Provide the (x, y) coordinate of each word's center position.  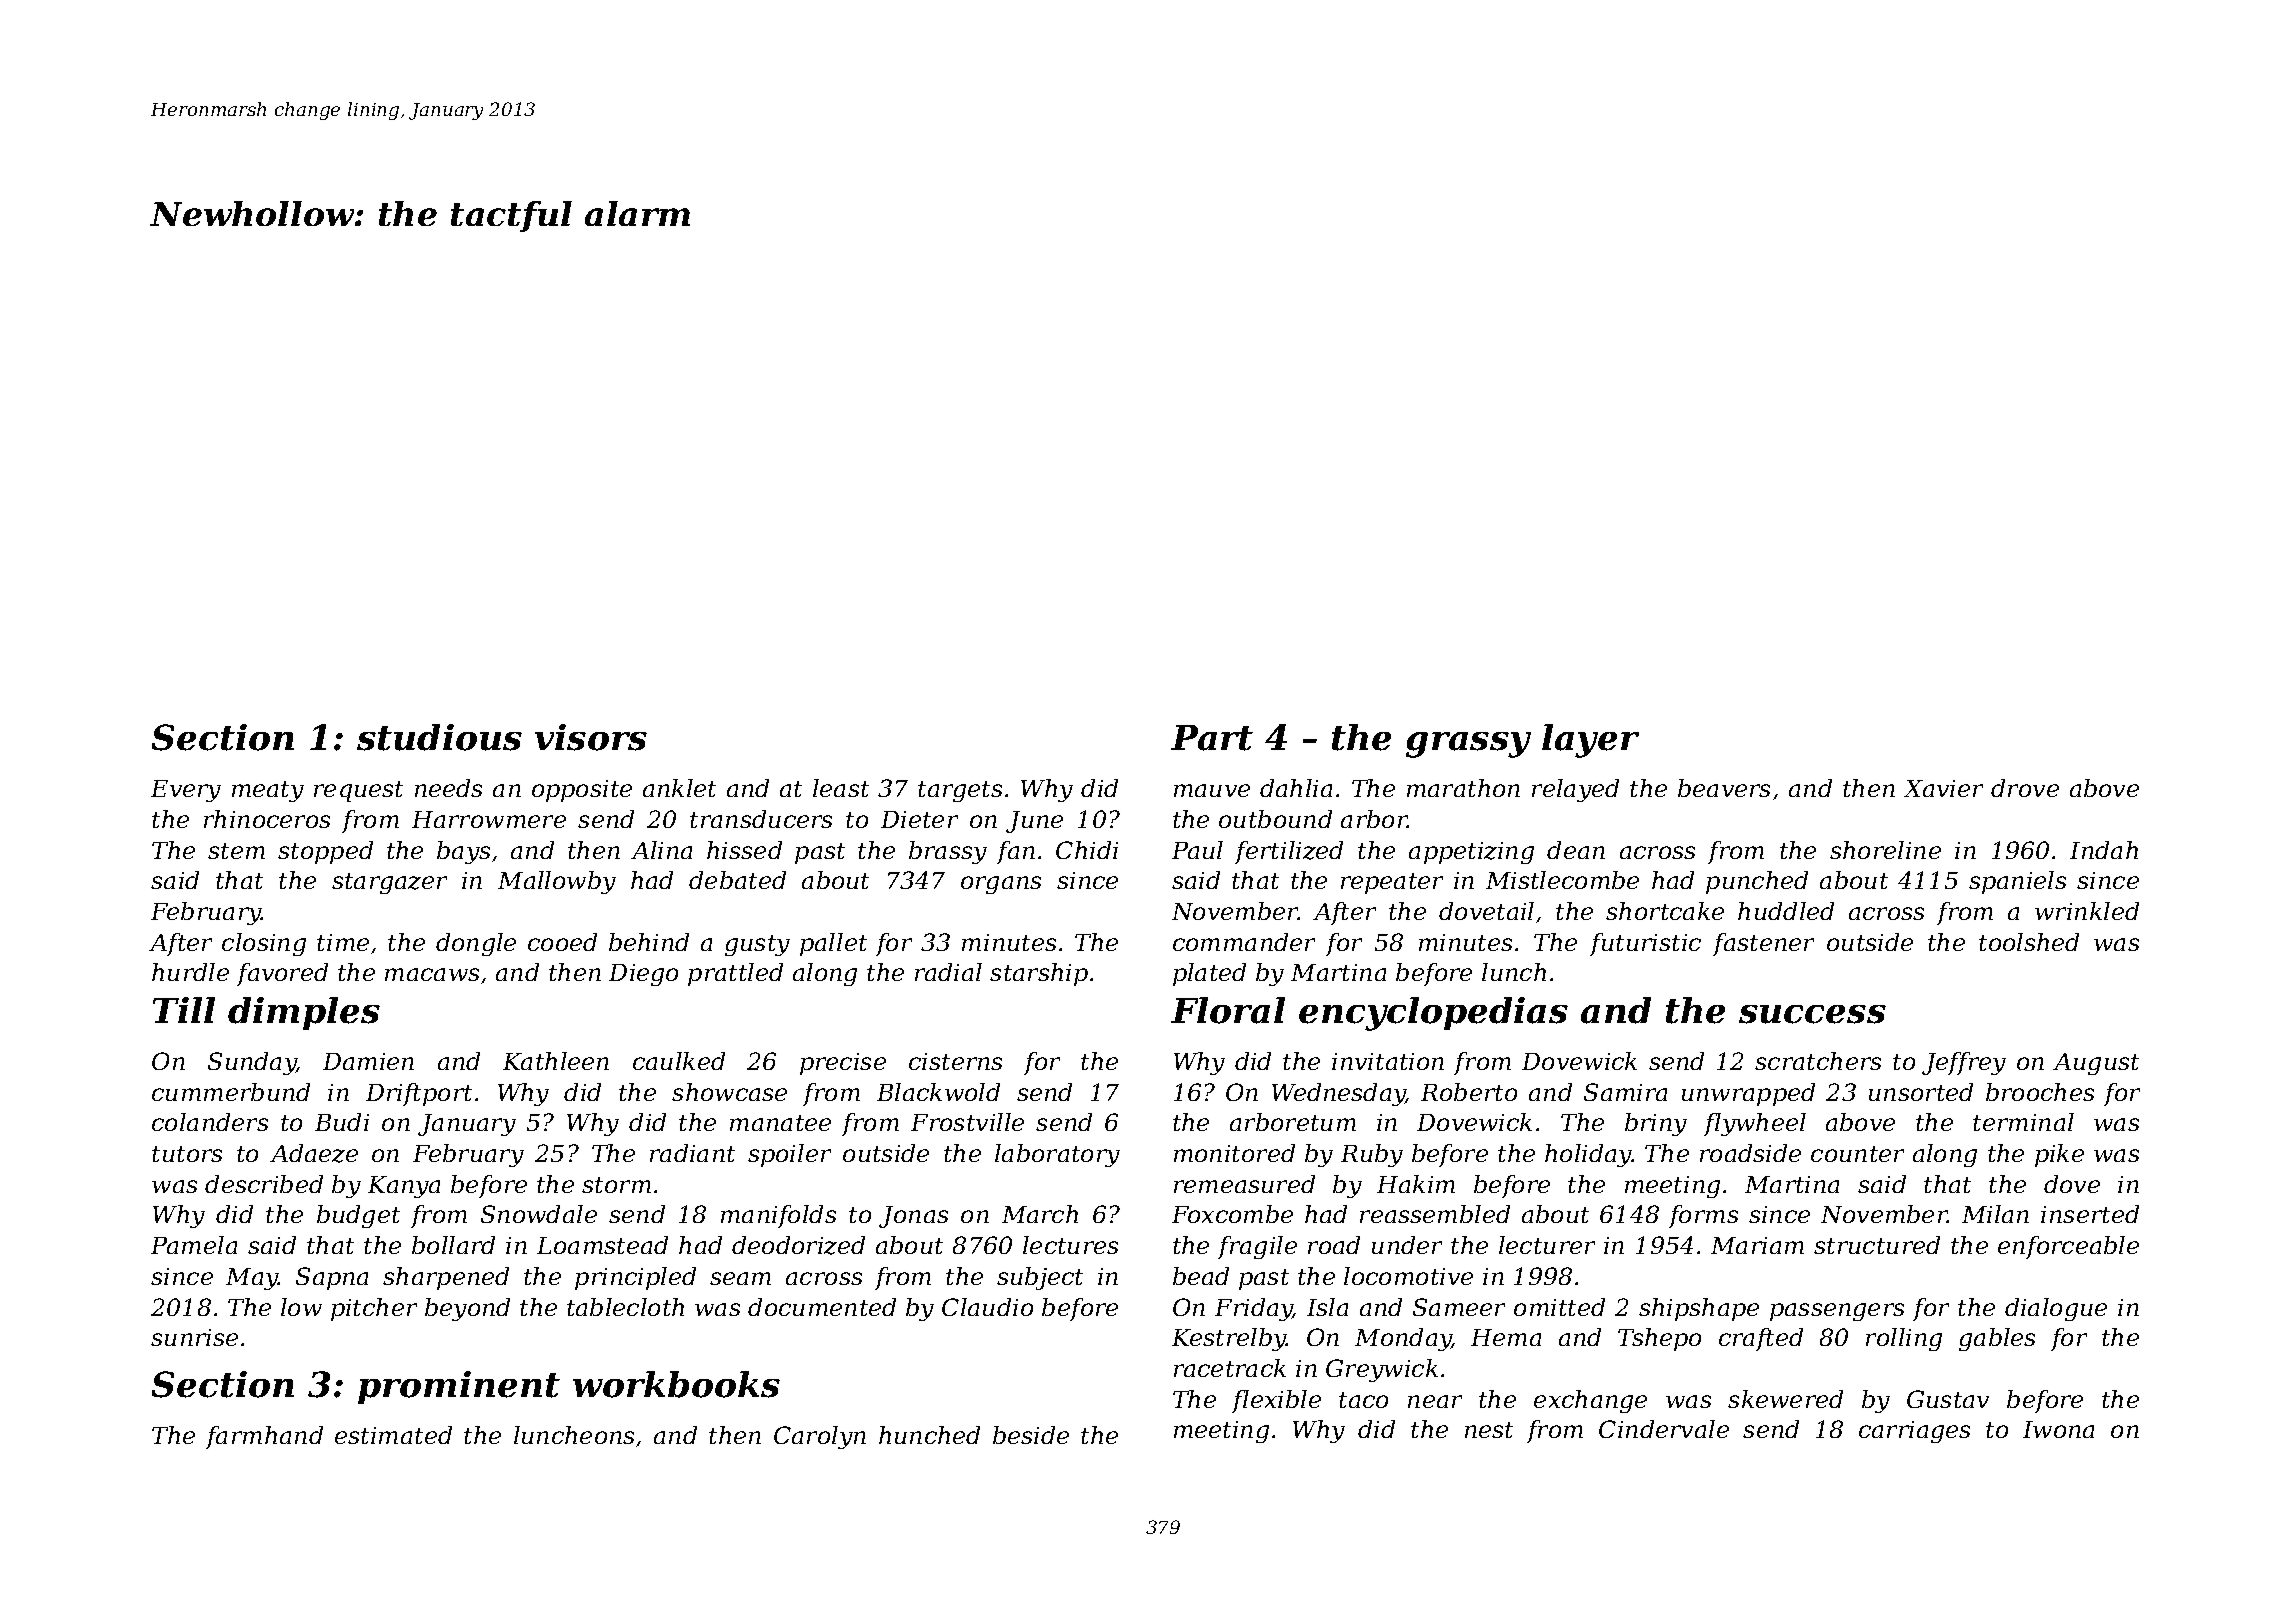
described (264, 1184)
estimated (393, 1435)
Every (186, 791)
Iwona (2058, 1429)
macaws (432, 974)
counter (1857, 1154)
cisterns (955, 1061)
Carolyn (820, 1437)
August (2096, 1064)
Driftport (419, 1094)
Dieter (919, 819)
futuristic (1645, 944)
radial (948, 972)
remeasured (1244, 1184)
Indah (2104, 850)
